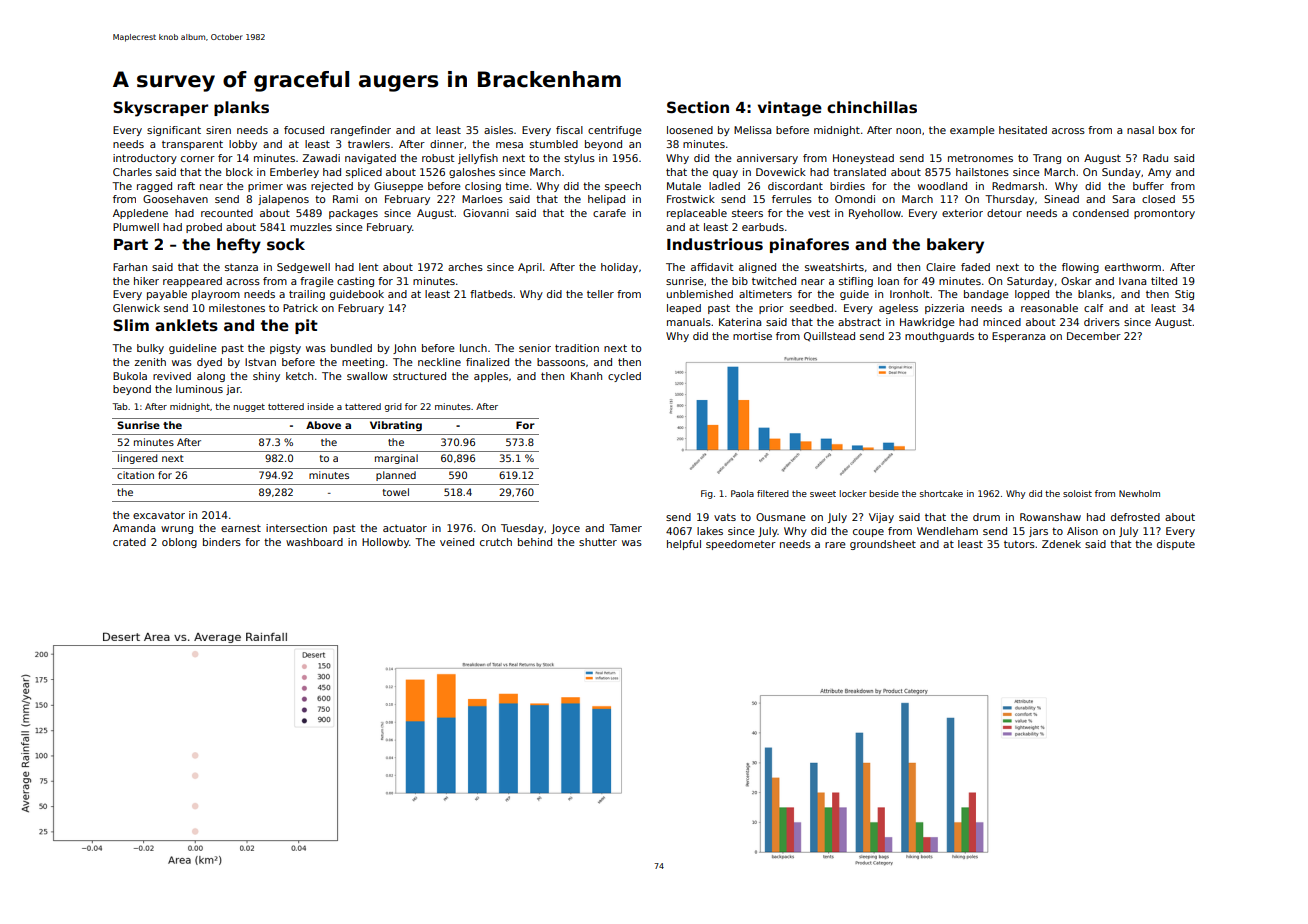 The height and width of the page is (924, 1308). Describe the element at coordinates (684, 545) in the page. I see `helpful` at that location.
